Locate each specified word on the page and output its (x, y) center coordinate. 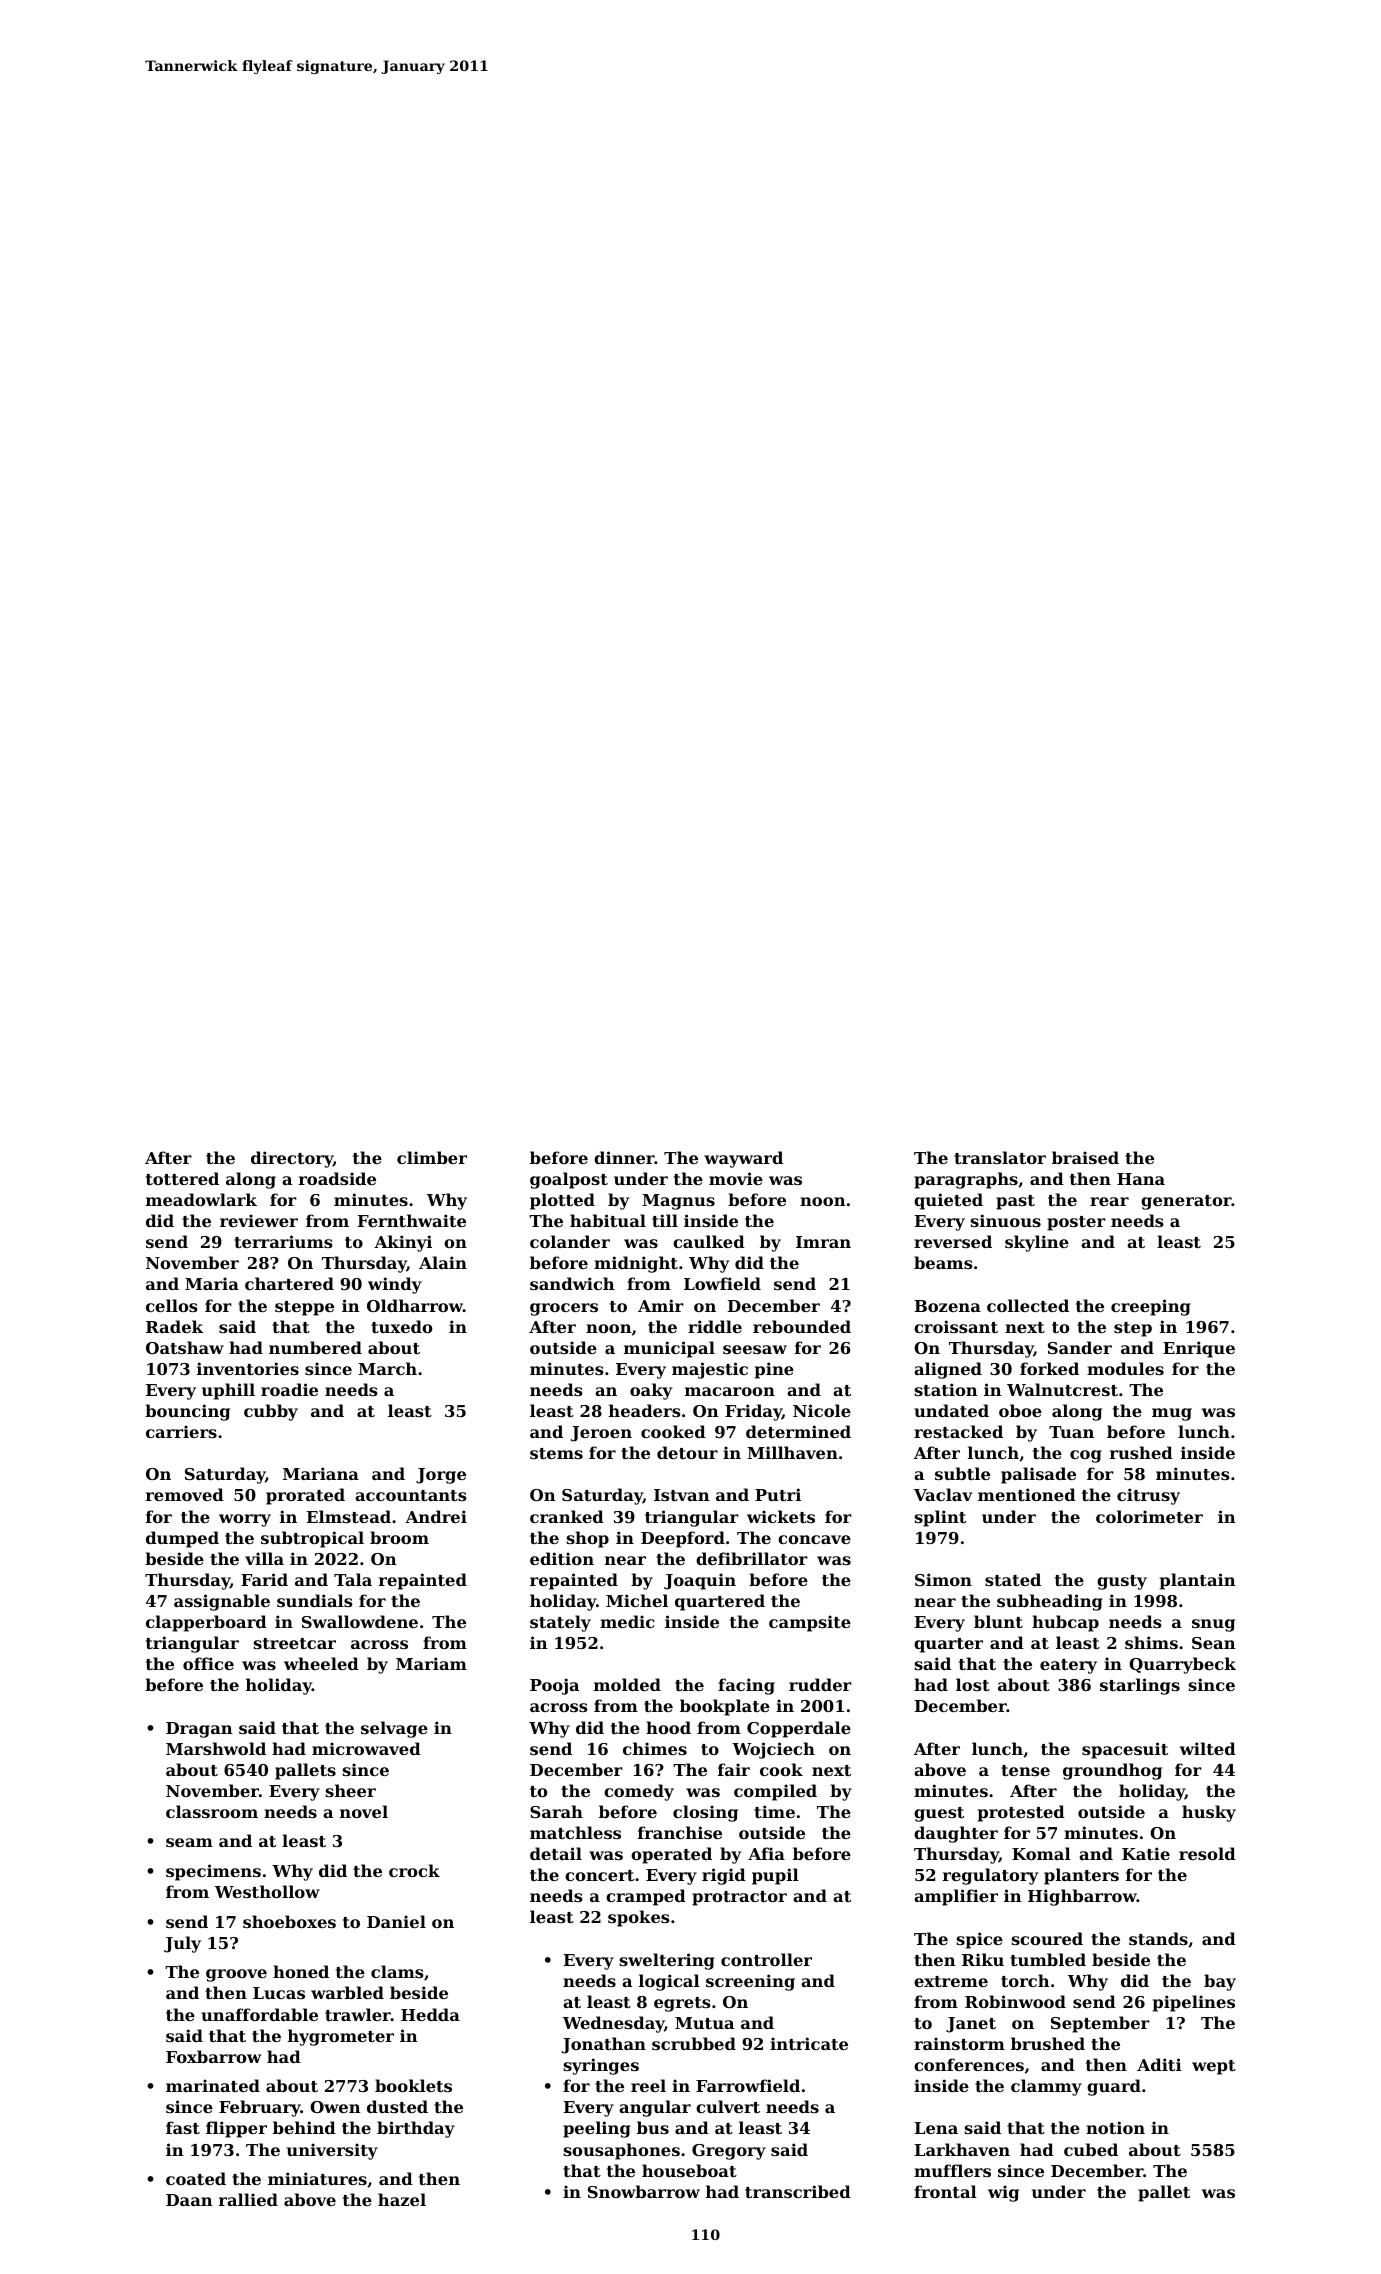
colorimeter (1149, 1516)
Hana (1141, 1179)
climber (432, 1157)
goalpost (569, 1180)
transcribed (798, 2191)
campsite (810, 1623)
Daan (189, 2200)
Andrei (436, 1516)
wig (1003, 2193)
